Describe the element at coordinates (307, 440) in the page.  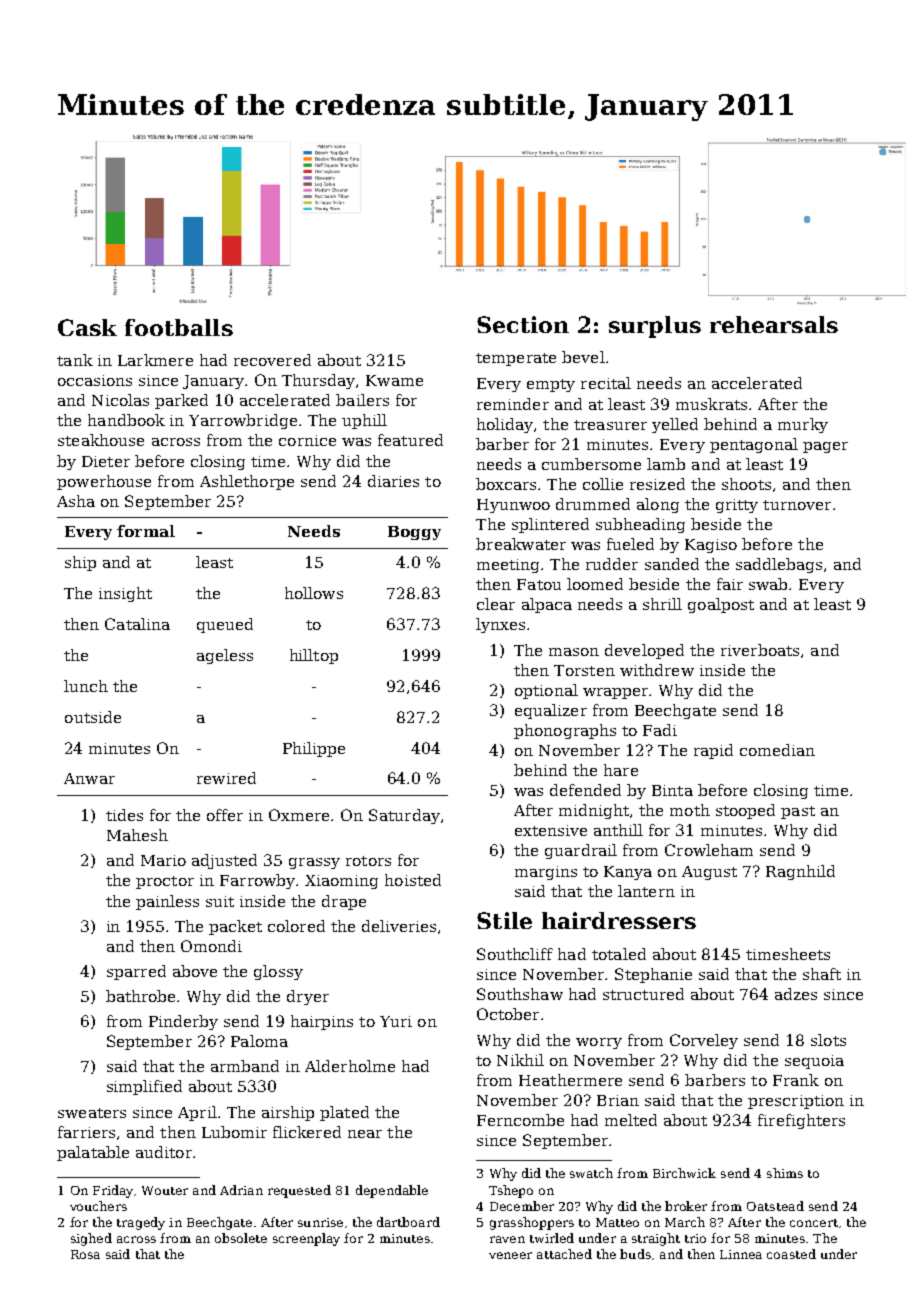
I see `cornice` at that location.
